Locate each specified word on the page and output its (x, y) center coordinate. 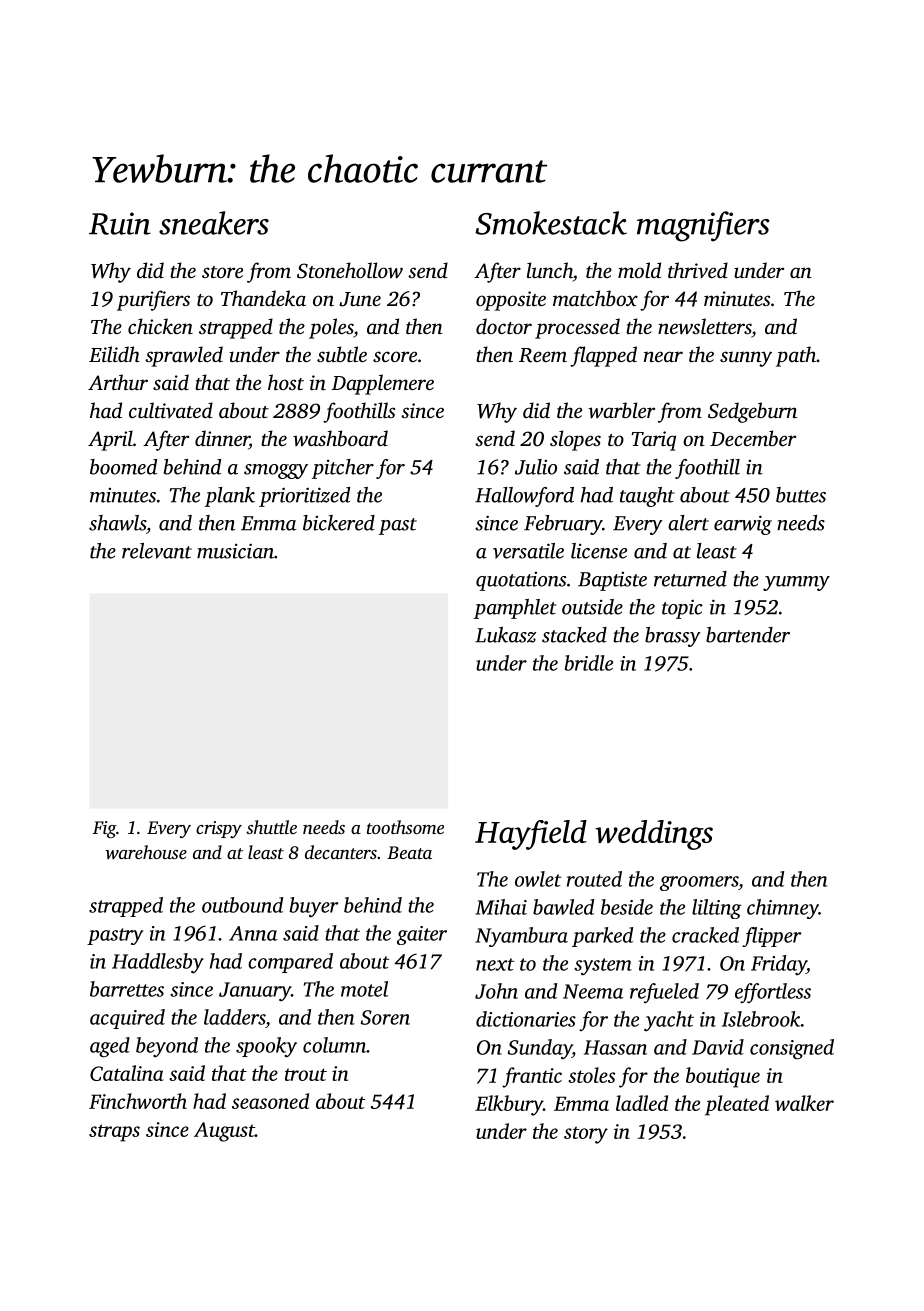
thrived (698, 270)
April (110, 440)
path (796, 356)
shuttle (271, 827)
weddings (654, 835)
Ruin (120, 223)
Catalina (127, 1073)
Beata (409, 852)
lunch (550, 270)
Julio (536, 467)
